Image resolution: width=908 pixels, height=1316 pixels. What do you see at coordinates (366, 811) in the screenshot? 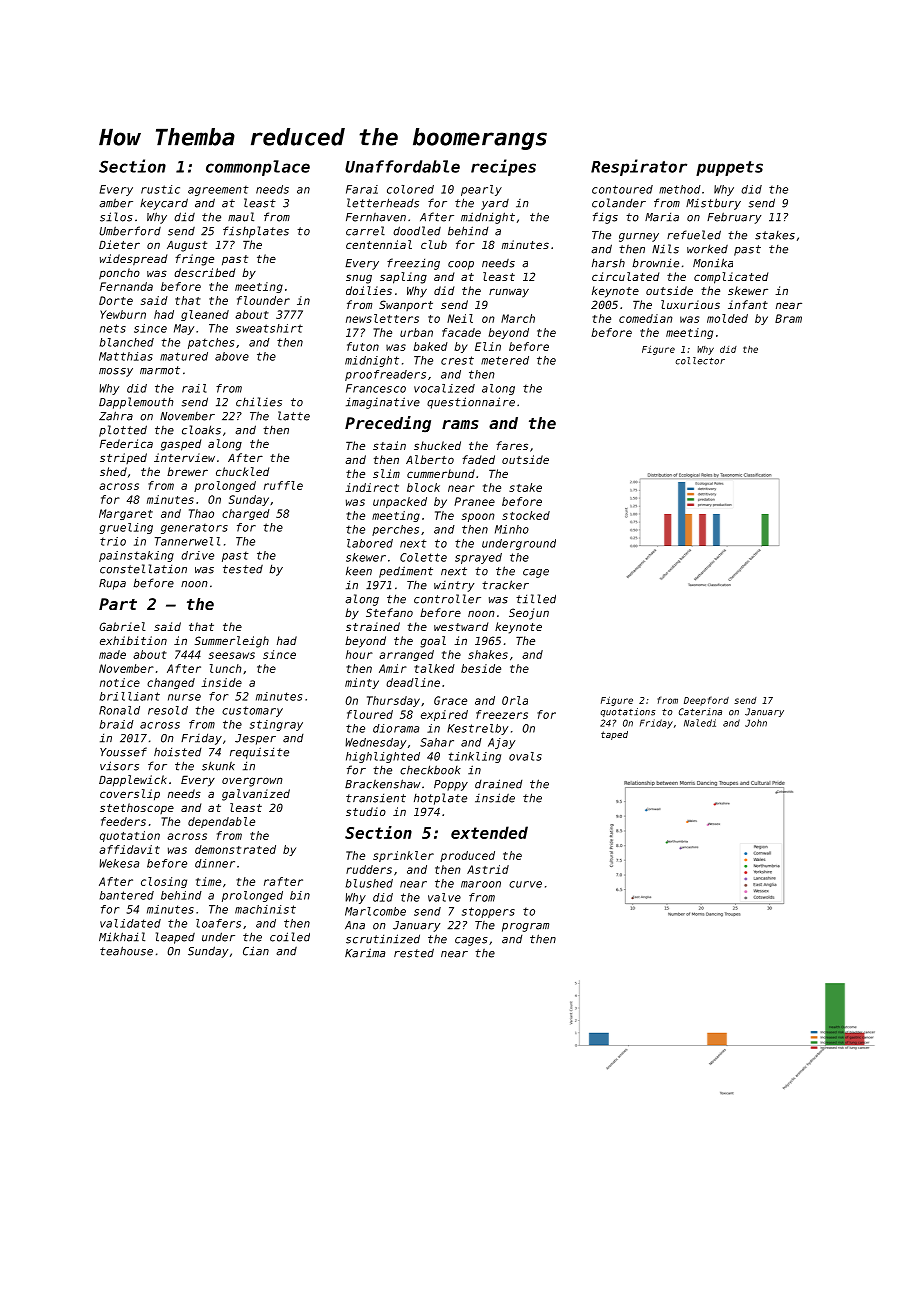
I see `studio` at bounding box center [366, 811].
